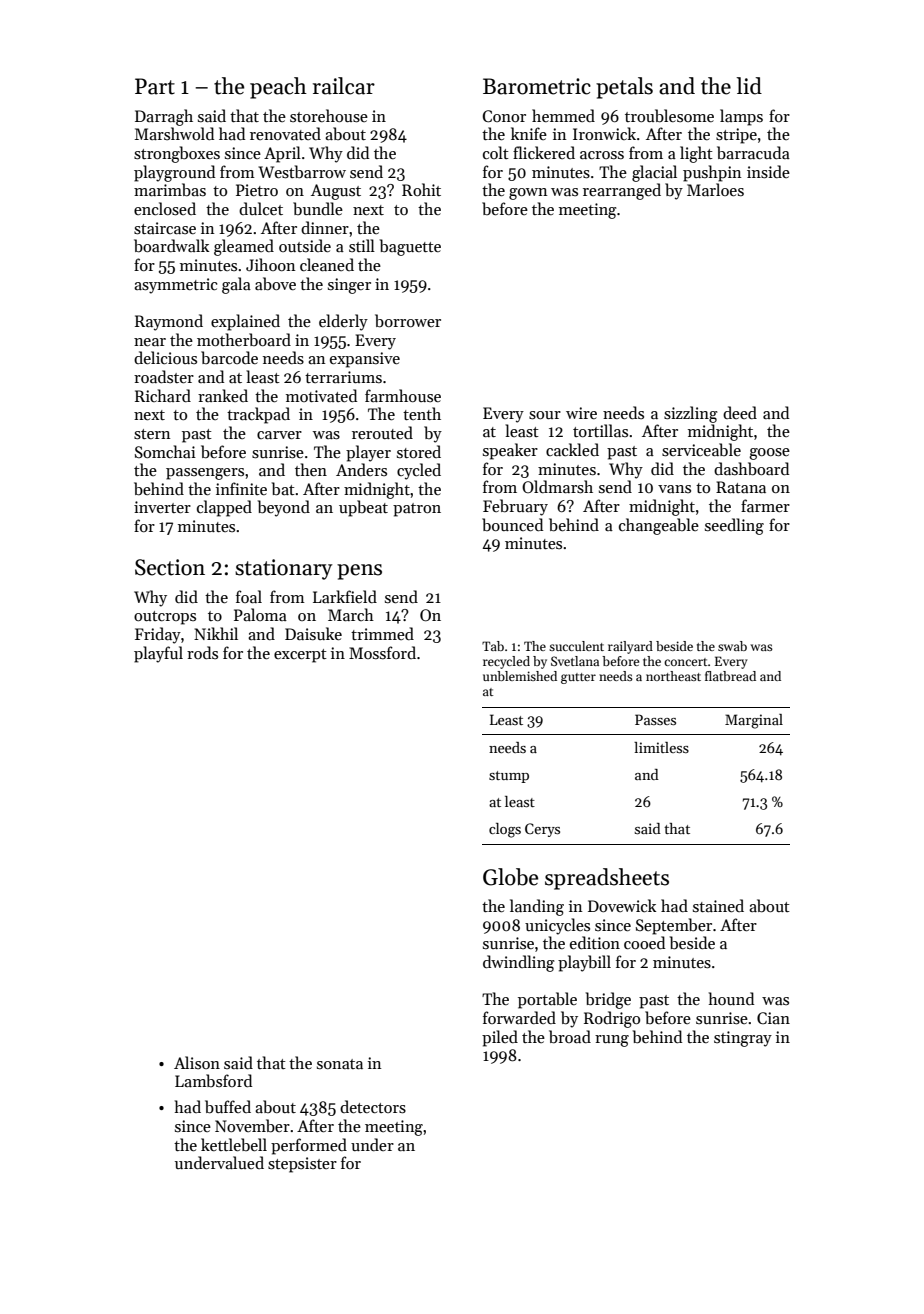 The width and height of the document is (924, 1314). Describe the element at coordinates (382, 432) in the document. I see `rerouted` at that location.
